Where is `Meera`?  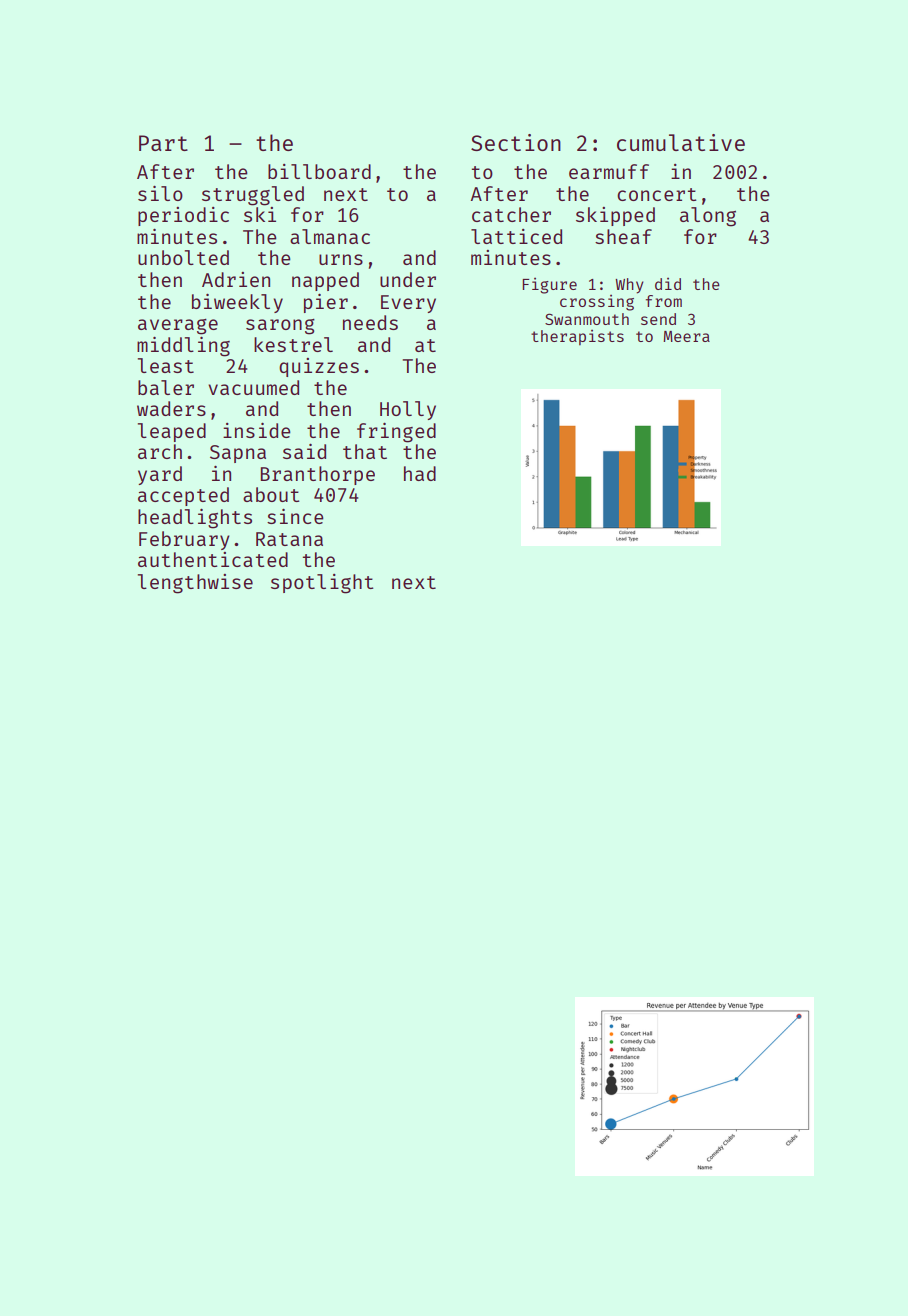 Meera is located at coordinates (686, 336).
